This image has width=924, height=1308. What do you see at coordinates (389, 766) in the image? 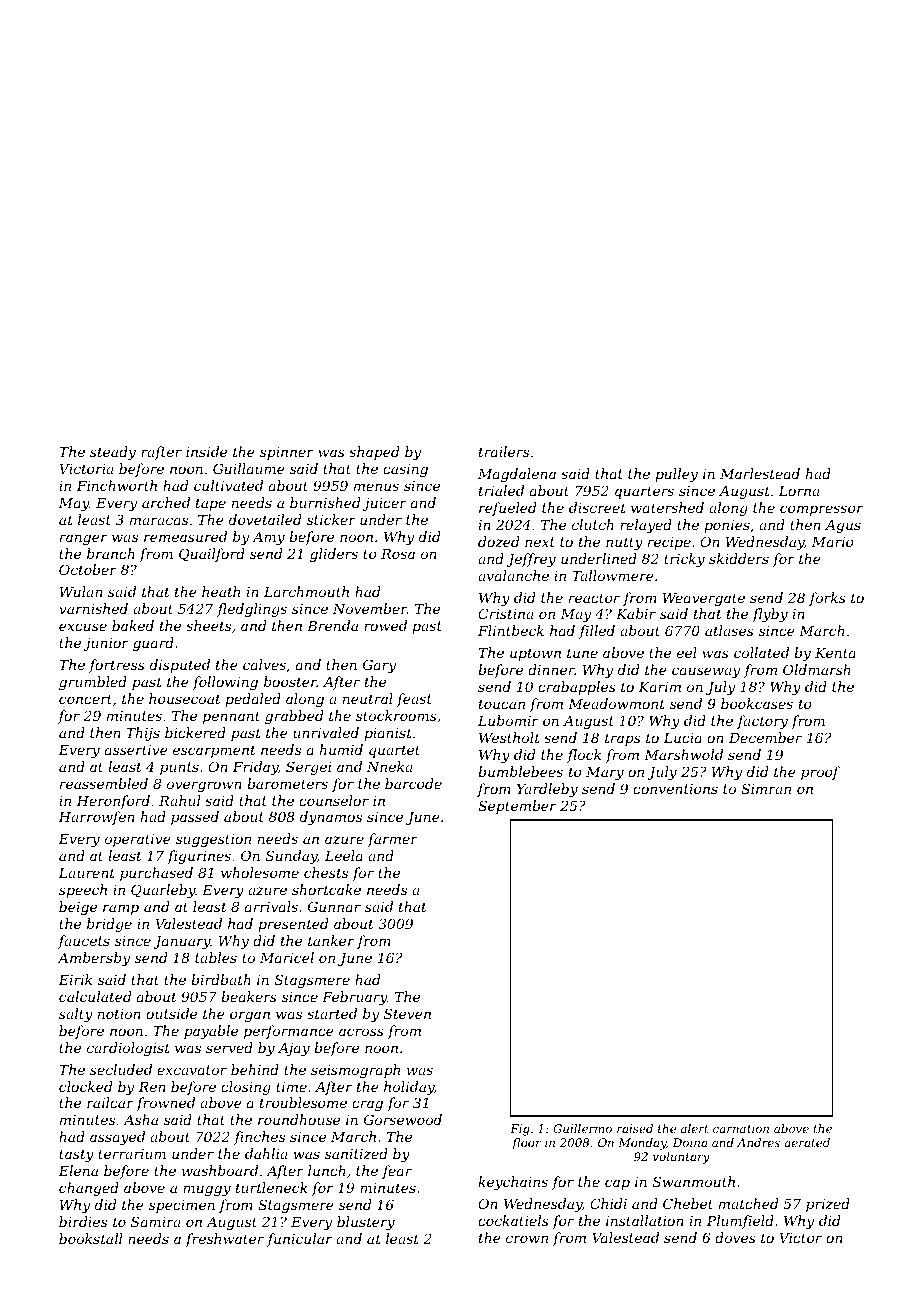
I see `Nneka` at bounding box center [389, 766].
